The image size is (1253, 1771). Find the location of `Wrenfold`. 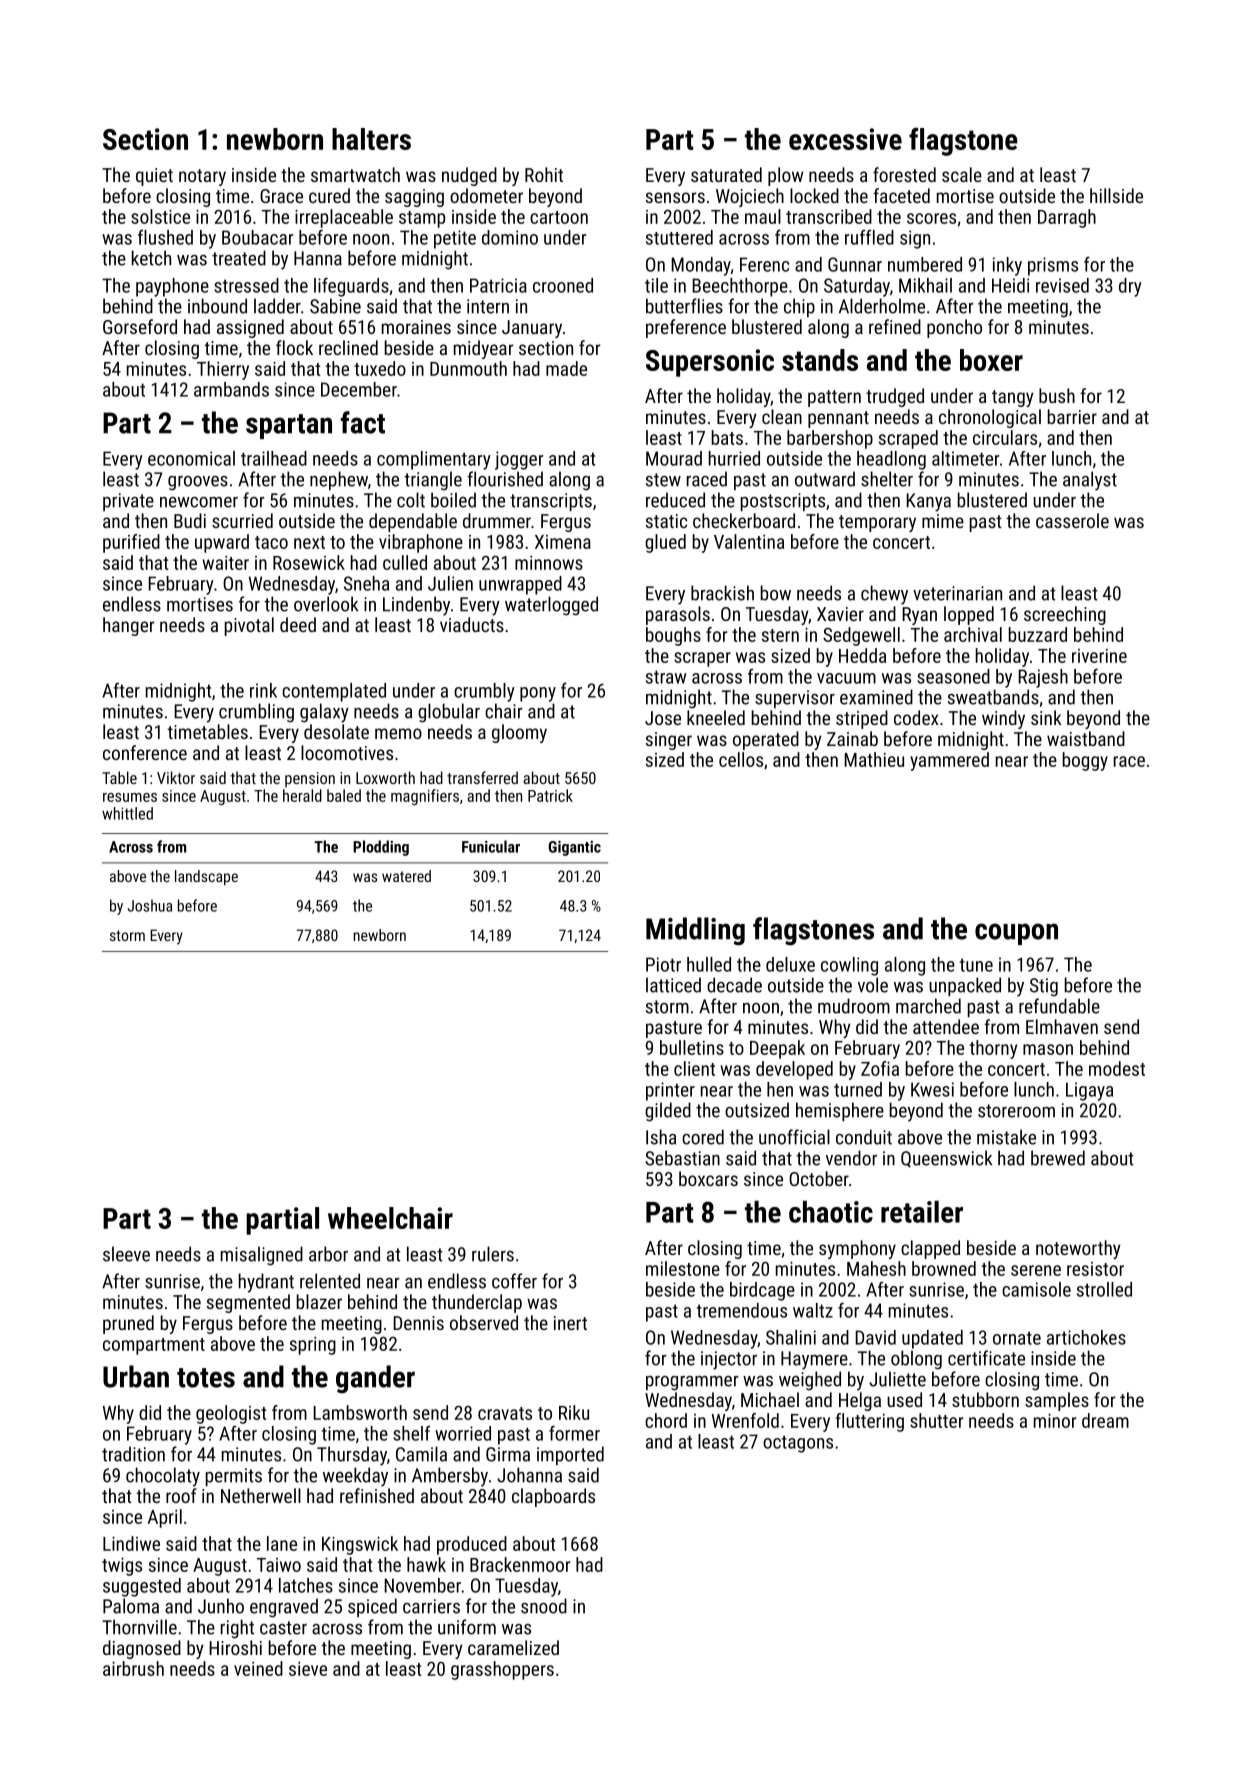

Wrenfold is located at coordinates (745, 1420).
